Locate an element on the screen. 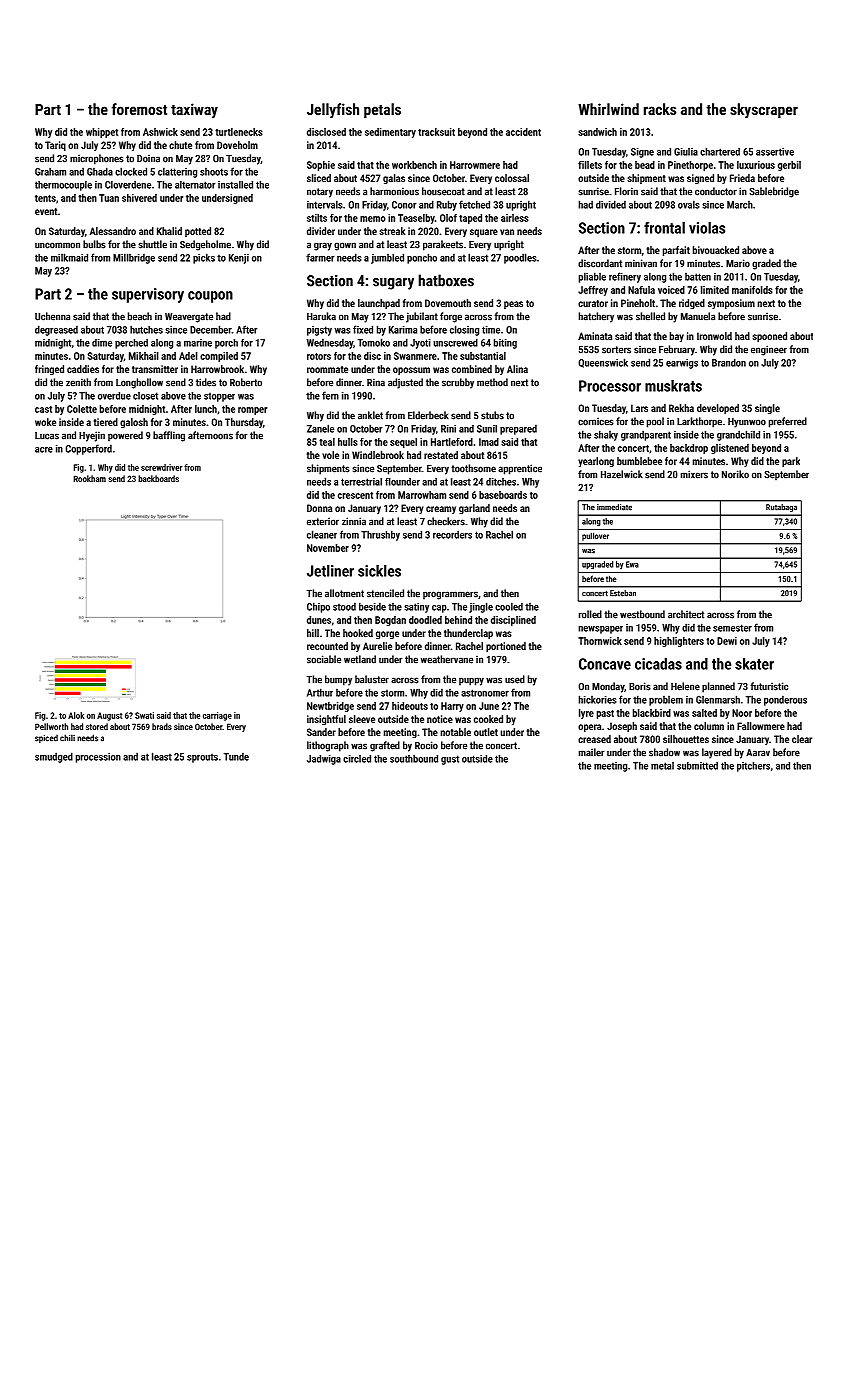  Haruka is located at coordinates (321, 316).
